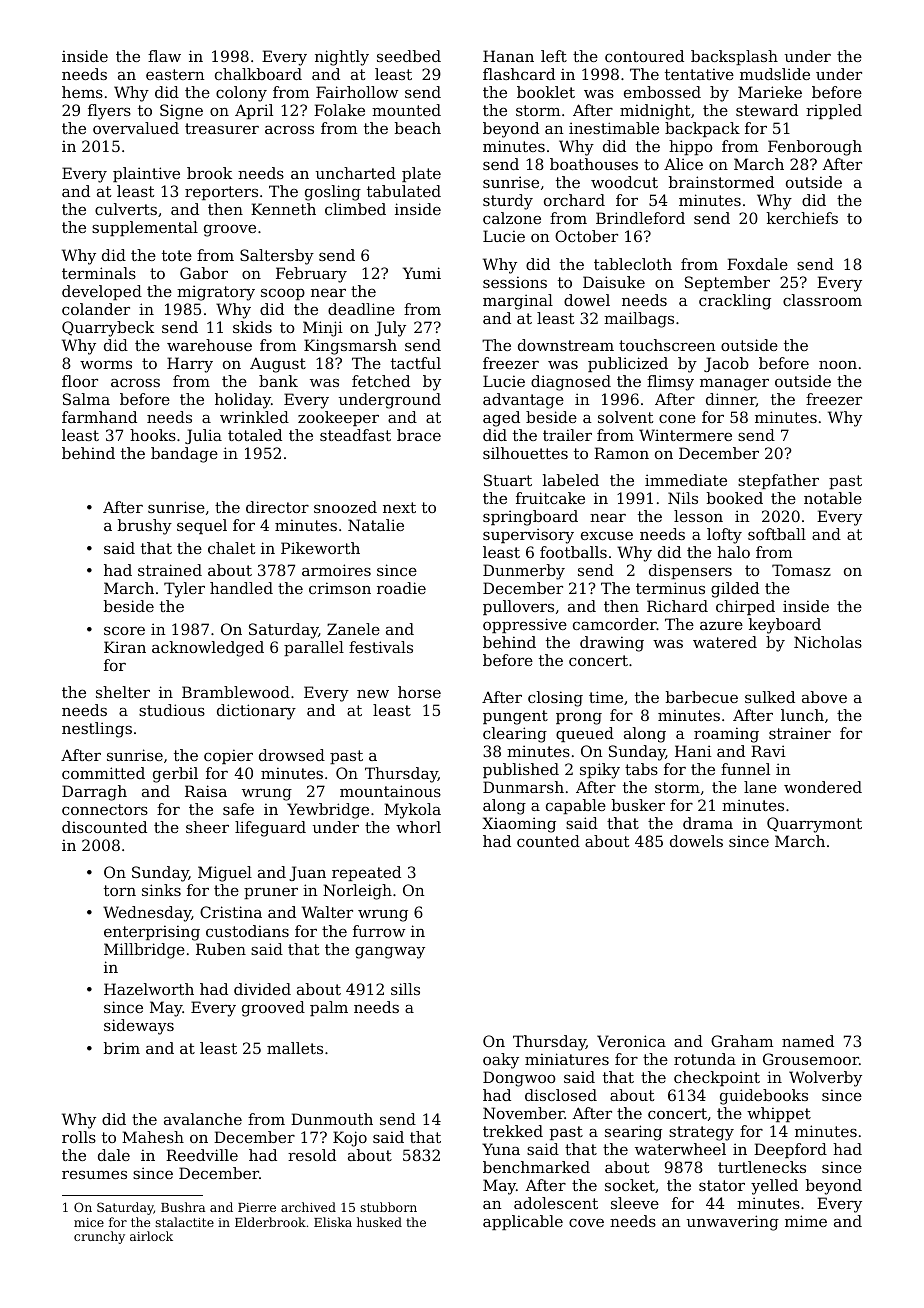 The height and width of the screenshot is (1308, 924). Describe the element at coordinates (742, 1041) in the screenshot. I see `Graham` at that location.
